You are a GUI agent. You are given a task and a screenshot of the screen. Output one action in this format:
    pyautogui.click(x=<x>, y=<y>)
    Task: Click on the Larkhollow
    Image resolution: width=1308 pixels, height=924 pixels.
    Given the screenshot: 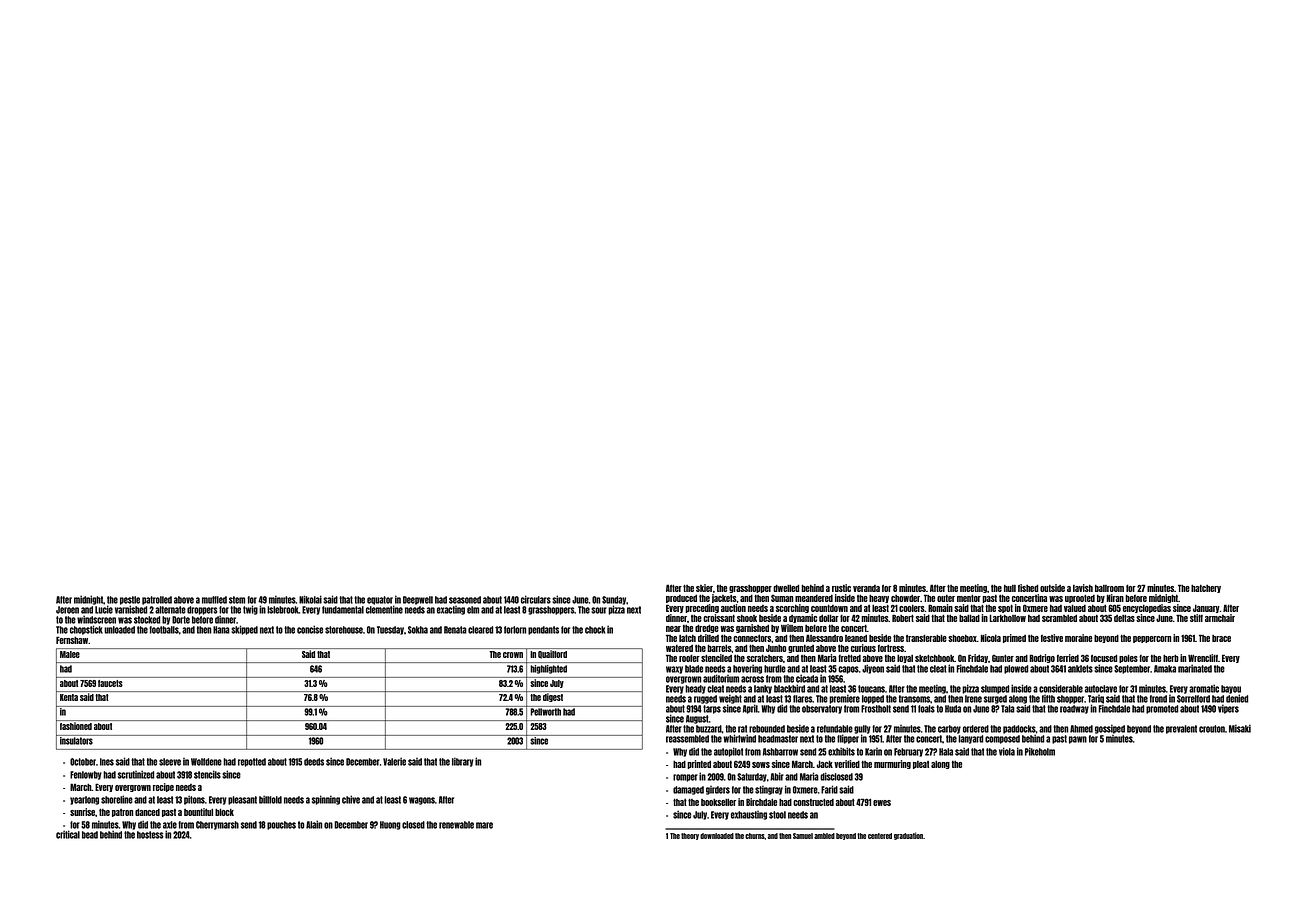 What is the action you would take?
    pyautogui.click(x=1007, y=618)
